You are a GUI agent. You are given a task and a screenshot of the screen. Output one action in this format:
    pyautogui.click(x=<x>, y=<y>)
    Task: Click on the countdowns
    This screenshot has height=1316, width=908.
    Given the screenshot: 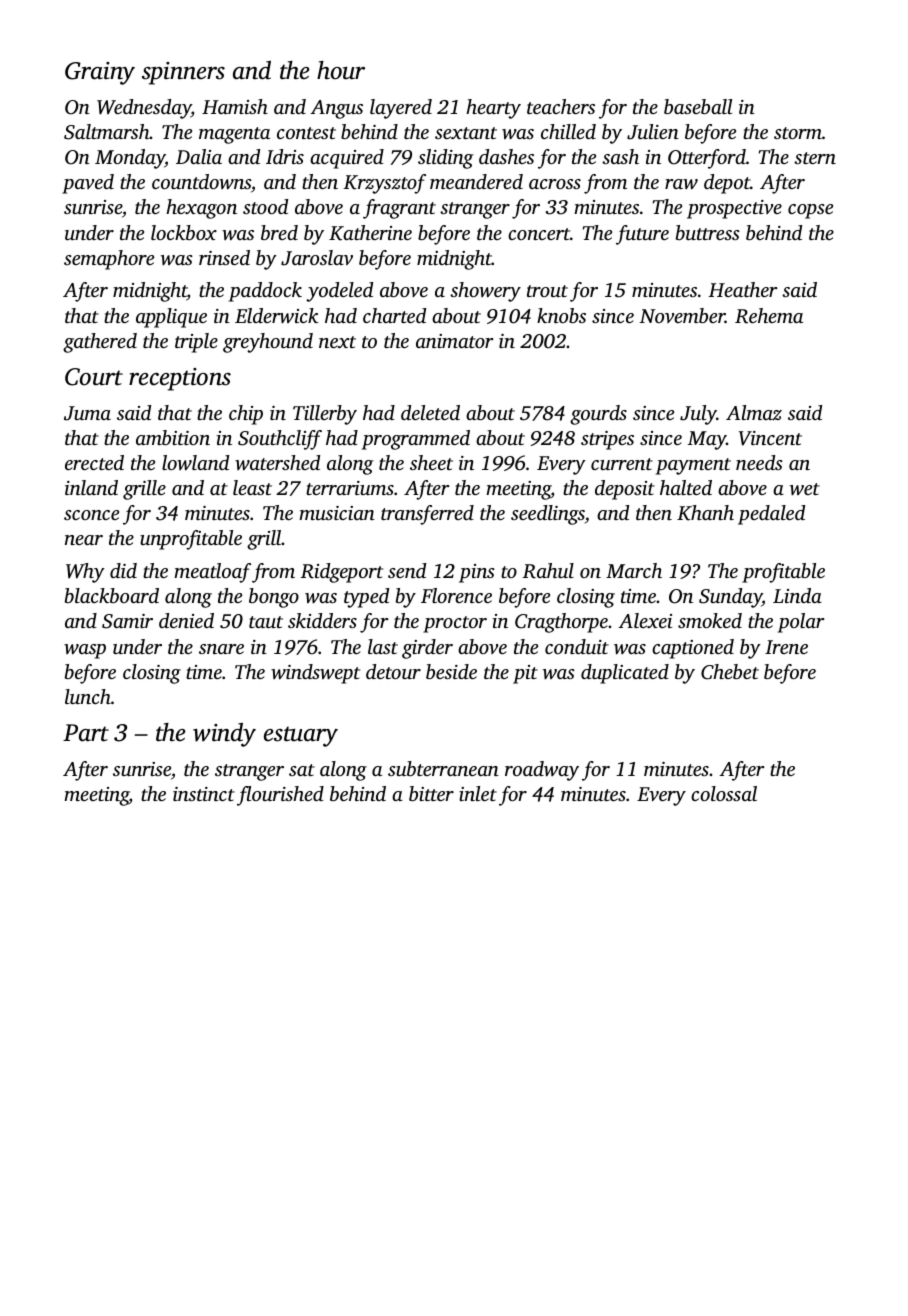 What is the action you would take?
    pyautogui.click(x=201, y=182)
